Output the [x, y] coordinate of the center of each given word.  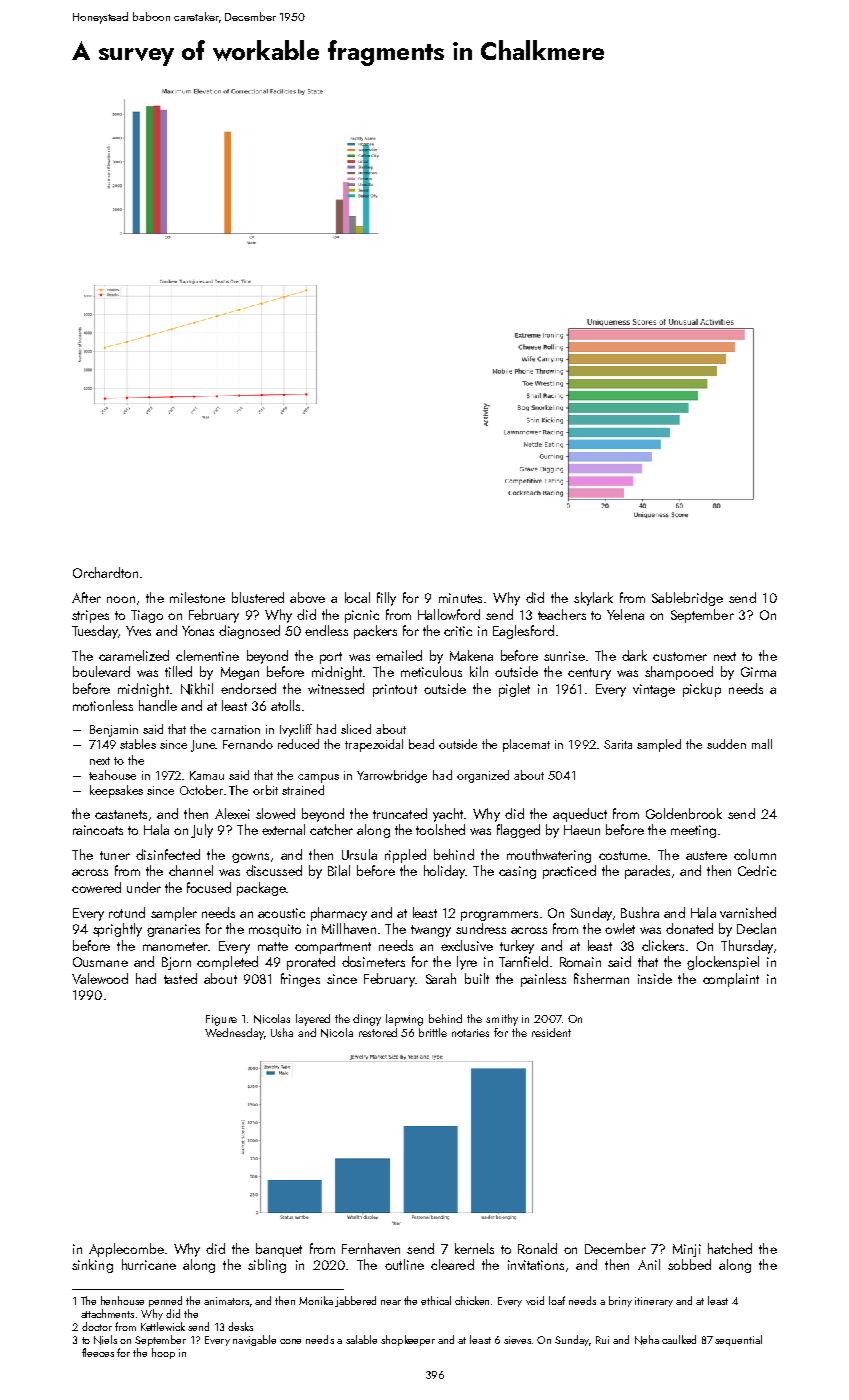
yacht [448, 815]
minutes [460, 598]
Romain [580, 962]
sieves [517, 1340]
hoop [163, 1353]
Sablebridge [687, 599]
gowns [250, 858]
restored [378, 1032]
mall [762, 744]
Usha [282, 1032]
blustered [258, 597]
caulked [679, 1339]
